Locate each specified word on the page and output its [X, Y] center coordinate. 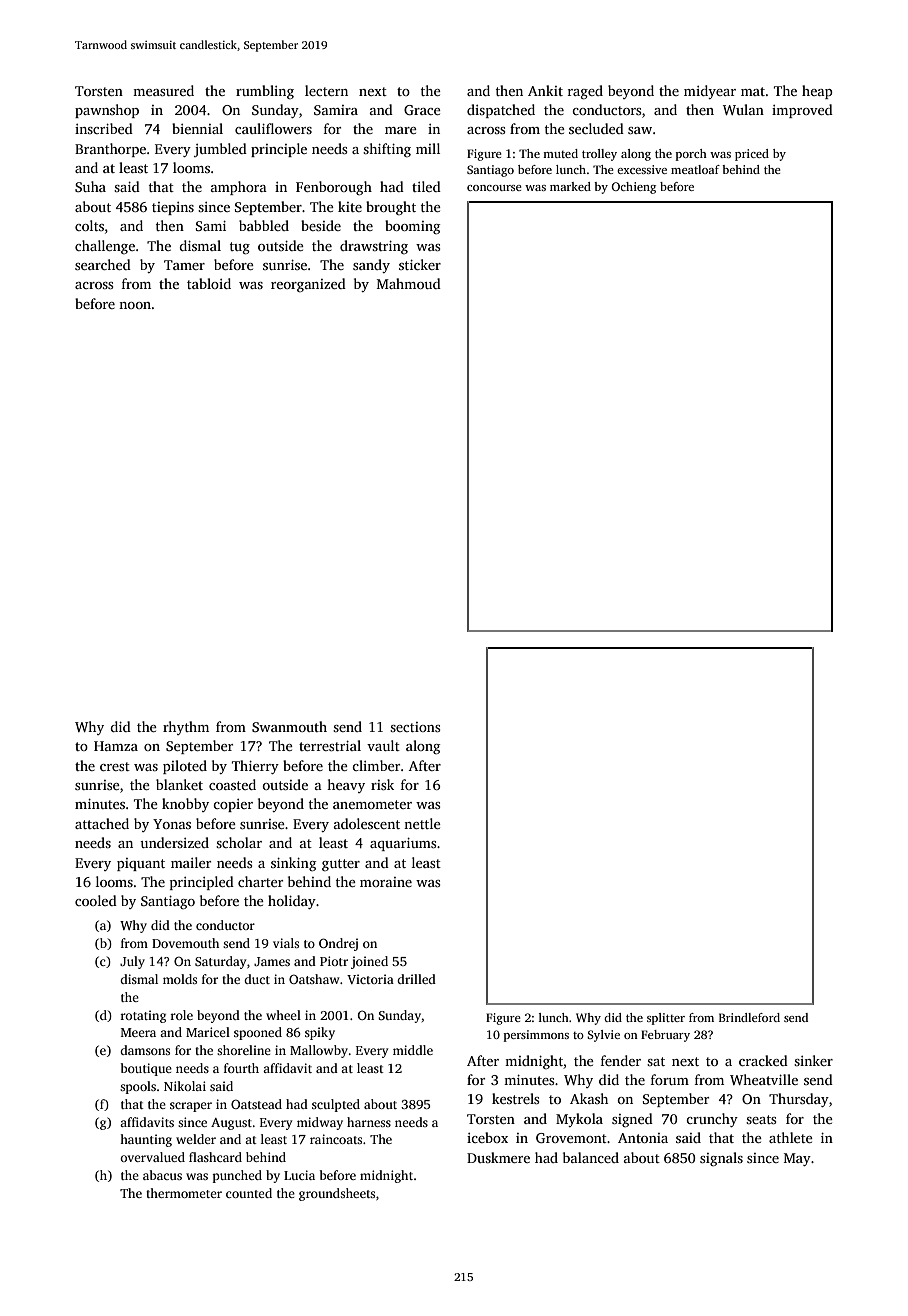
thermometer [184, 1193]
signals [721, 1159]
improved [802, 111]
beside [321, 225]
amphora [239, 188]
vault [383, 745]
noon [135, 305]
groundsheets [337, 1194]
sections [415, 727]
